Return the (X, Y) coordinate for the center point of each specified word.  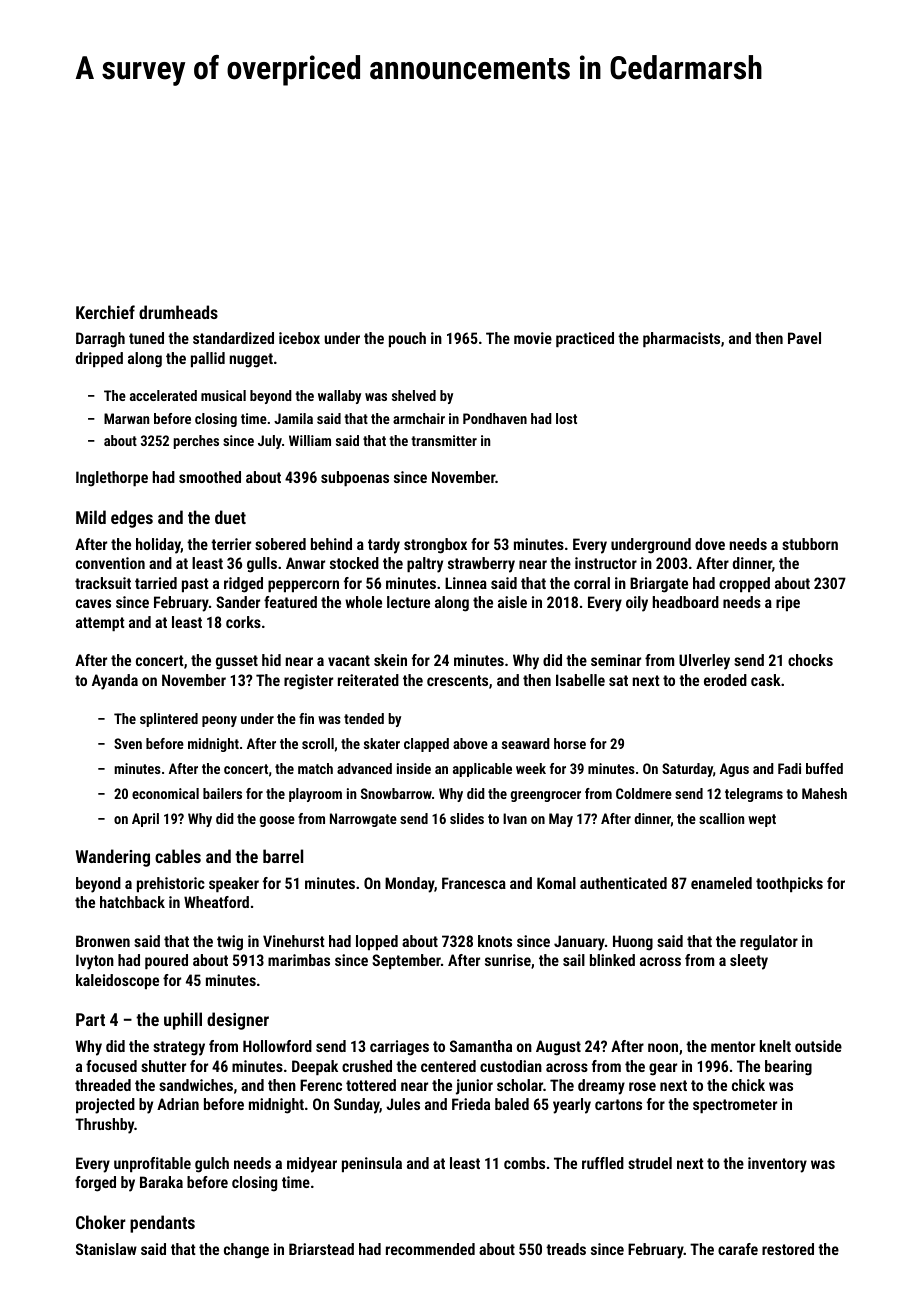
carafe (738, 1249)
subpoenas (355, 478)
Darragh (100, 340)
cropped (744, 584)
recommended (430, 1249)
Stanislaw (106, 1249)
